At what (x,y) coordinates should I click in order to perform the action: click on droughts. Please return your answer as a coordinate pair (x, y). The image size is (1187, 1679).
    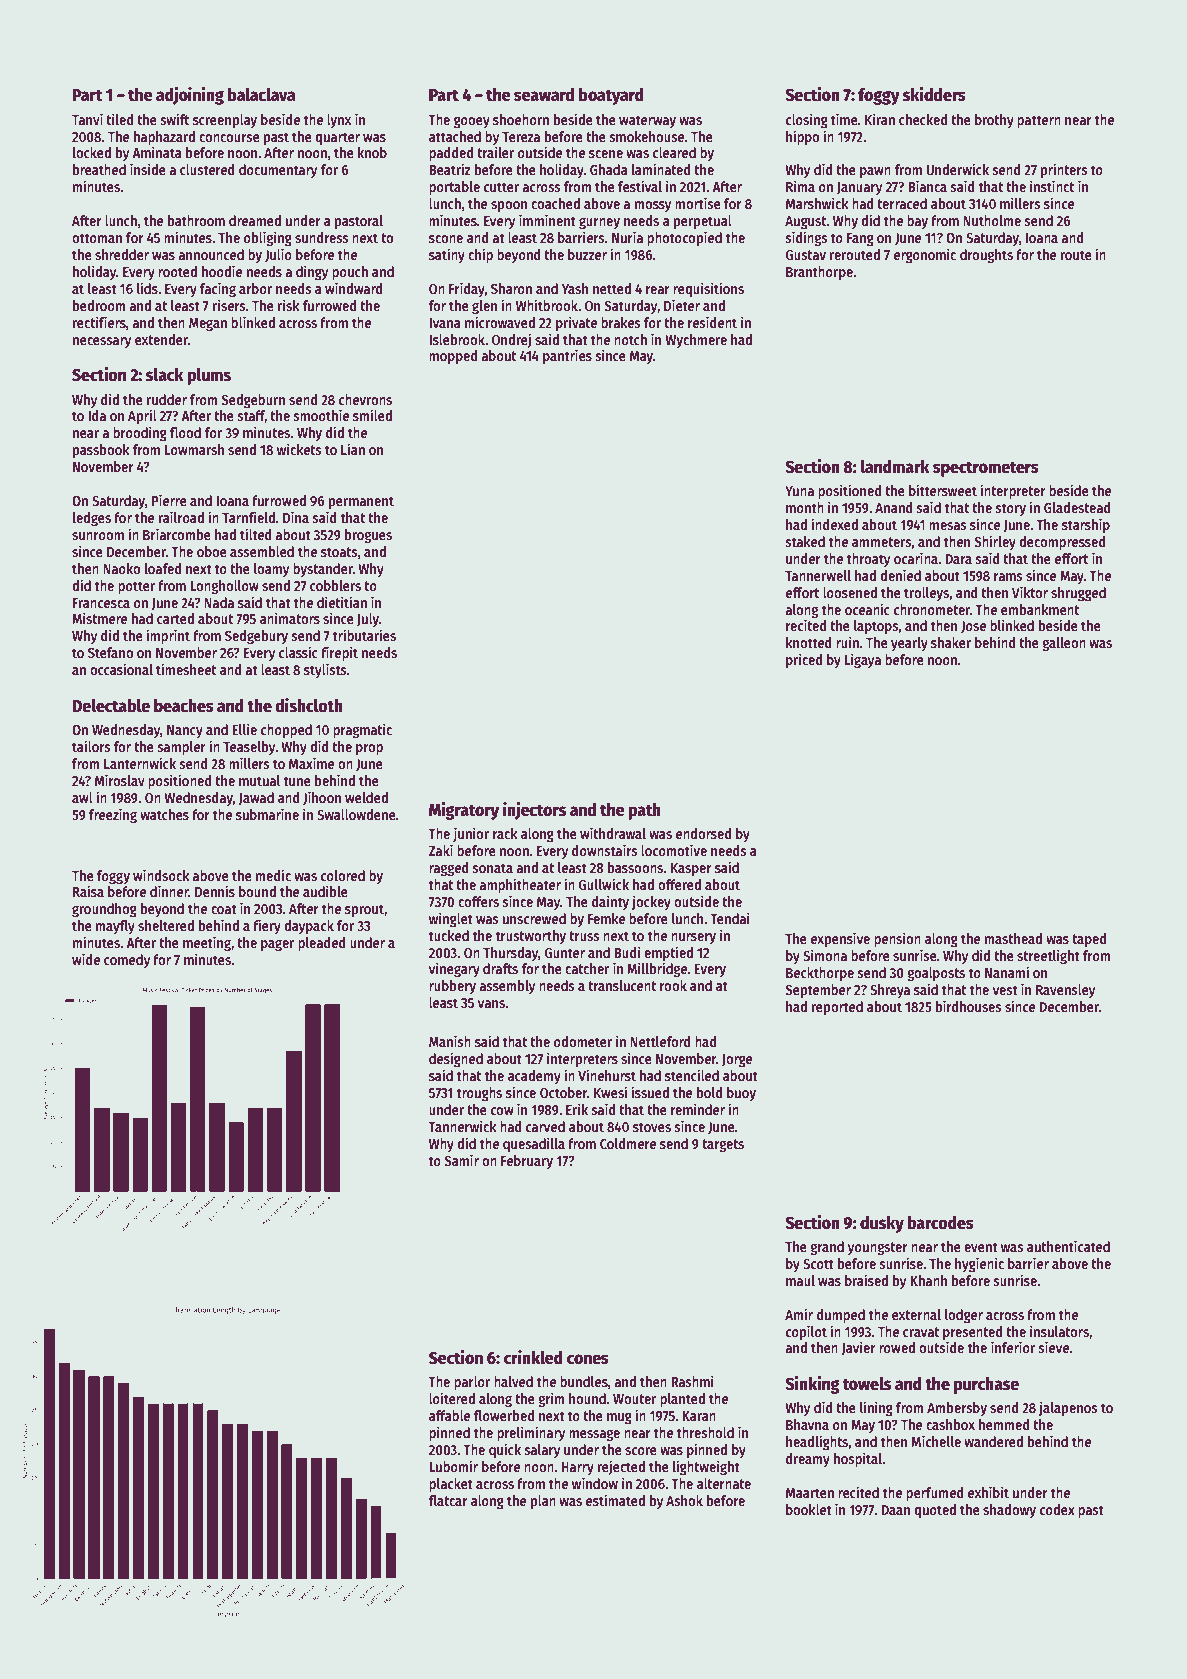
    Looking at the image, I should click on (986, 256).
